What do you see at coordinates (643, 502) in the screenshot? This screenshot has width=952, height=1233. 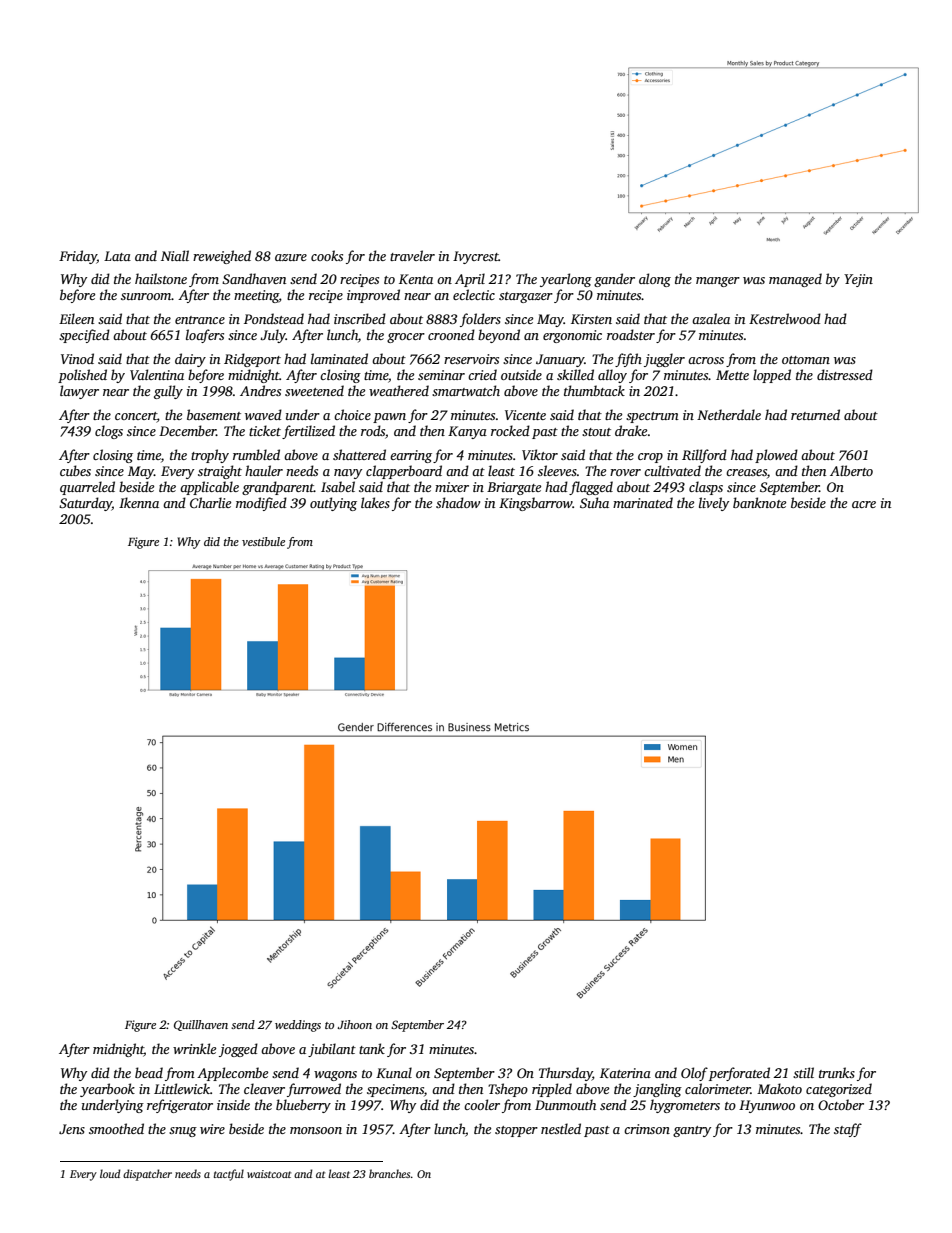 I see `marinated` at bounding box center [643, 502].
